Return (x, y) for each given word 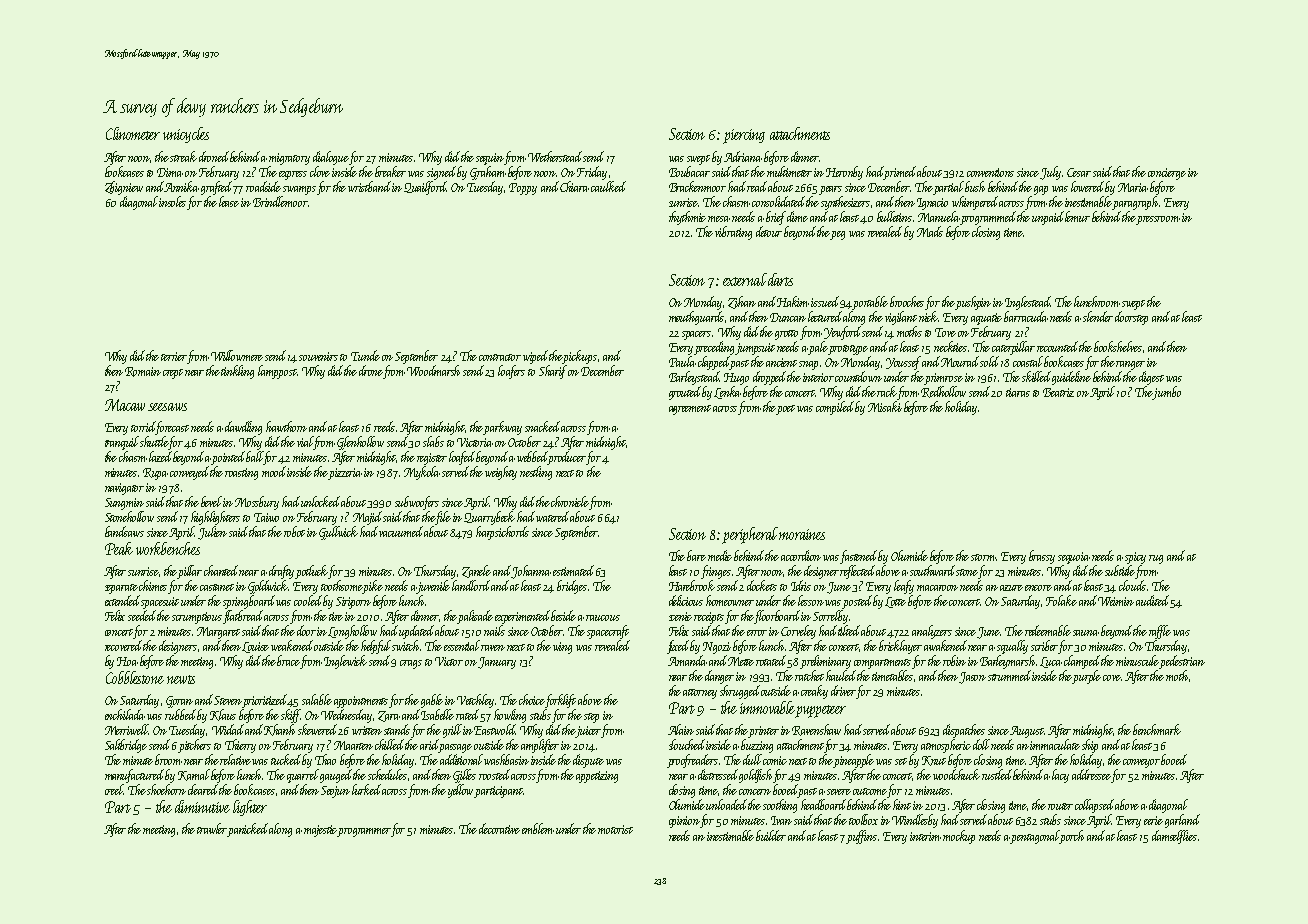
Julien (212, 533)
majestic (321, 831)
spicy (1135, 558)
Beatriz (1058, 392)
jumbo (1167, 393)
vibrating (733, 233)
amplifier (540, 746)
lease (229, 201)
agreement (690, 410)
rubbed (180, 714)
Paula (682, 361)
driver (843, 690)
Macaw (125, 405)
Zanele (476, 571)
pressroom (1158, 220)
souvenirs (318, 356)
